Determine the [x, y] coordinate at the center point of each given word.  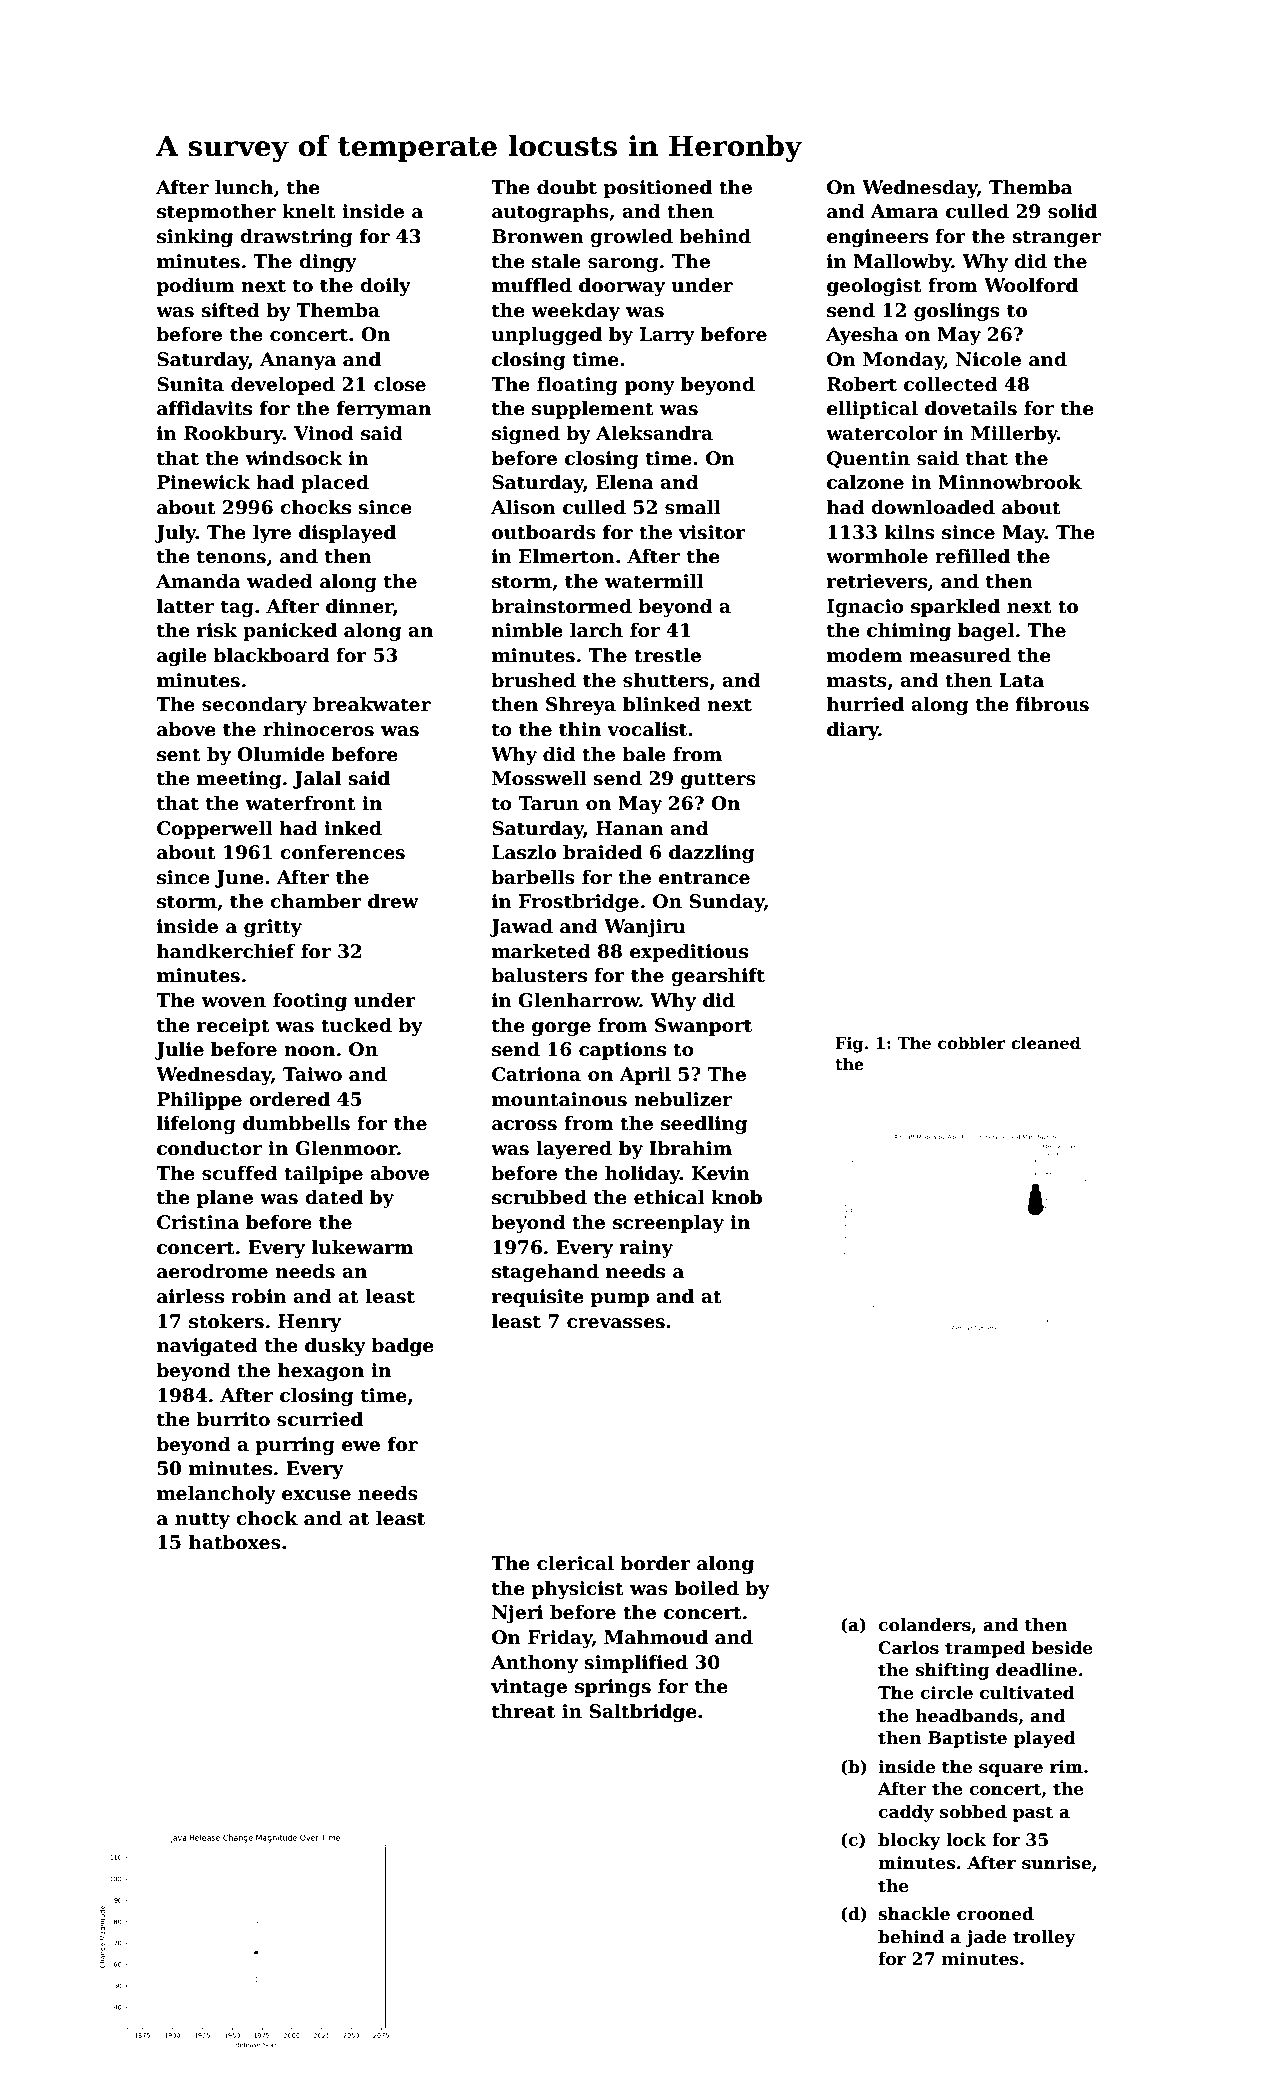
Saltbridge [643, 1713]
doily [385, 287]
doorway [622, 287]
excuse [316, 1495]
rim [1066, 1766]
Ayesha [862, 336]
